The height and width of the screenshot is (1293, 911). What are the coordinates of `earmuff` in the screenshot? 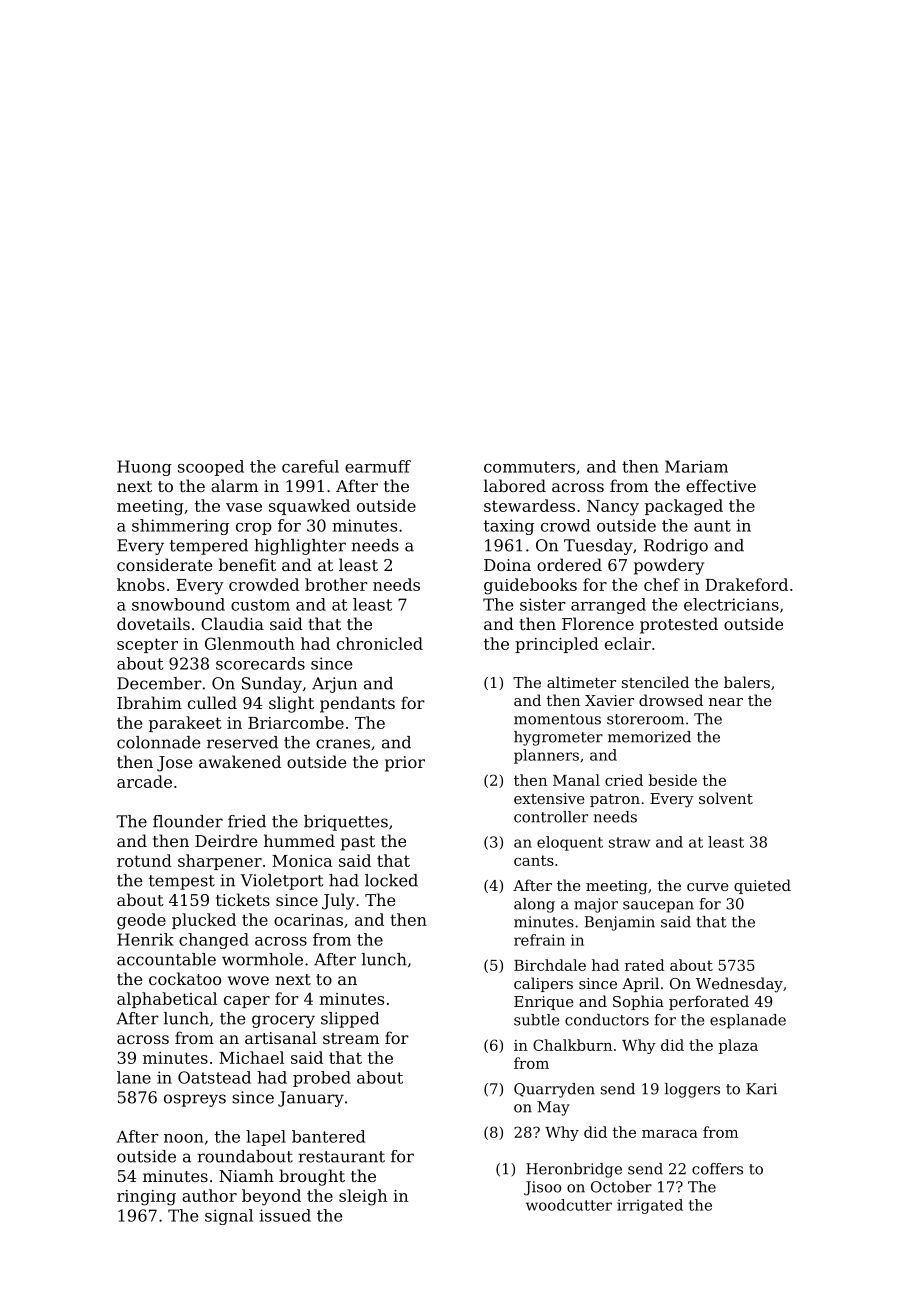 It's located at (378, 466).
